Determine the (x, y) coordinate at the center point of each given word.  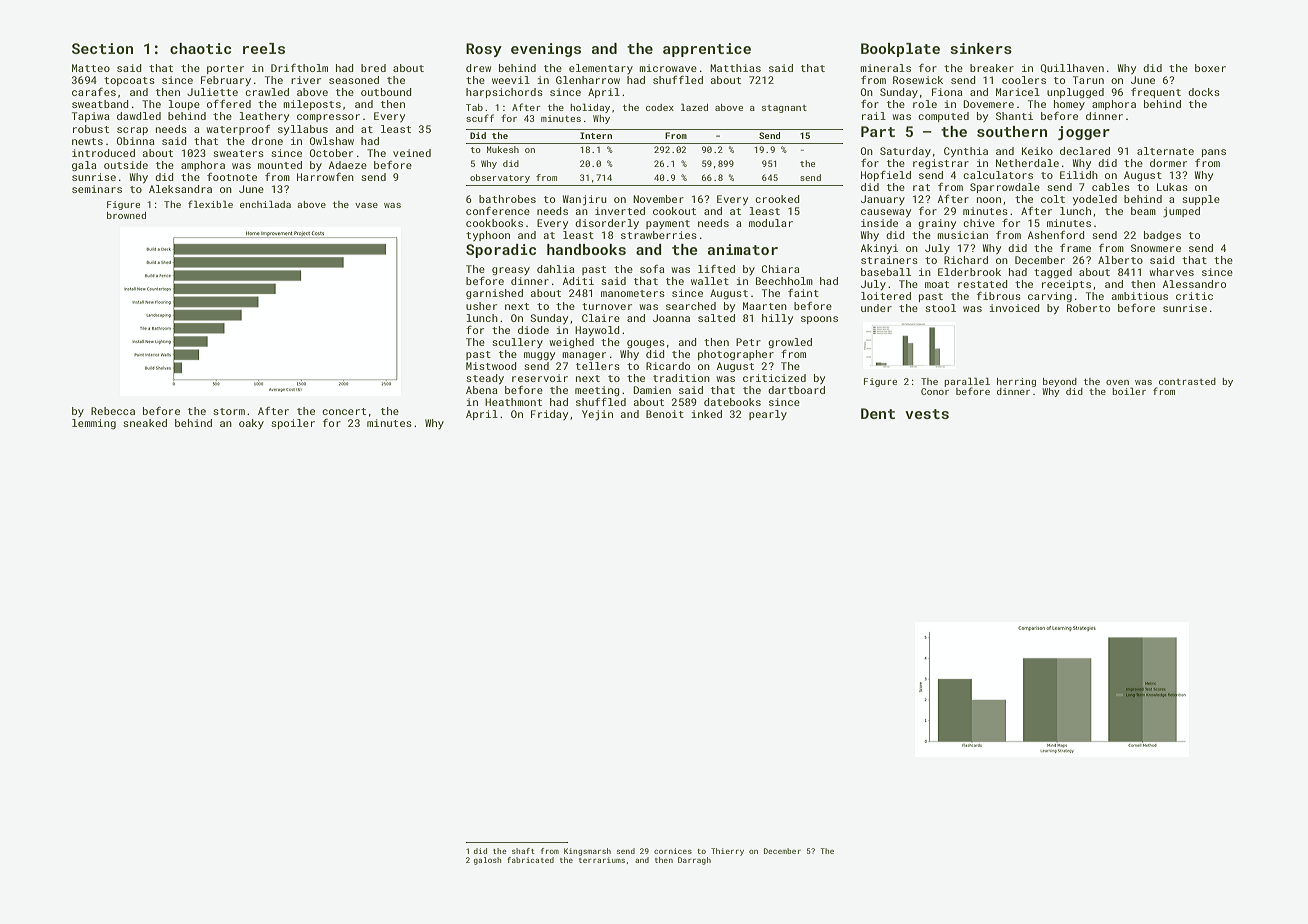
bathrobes (507, 199)
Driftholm (299, 68)
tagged (1053, 273)
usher (481, 306)
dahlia (556, 269)
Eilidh (1079, 175)
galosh (487, 861)
